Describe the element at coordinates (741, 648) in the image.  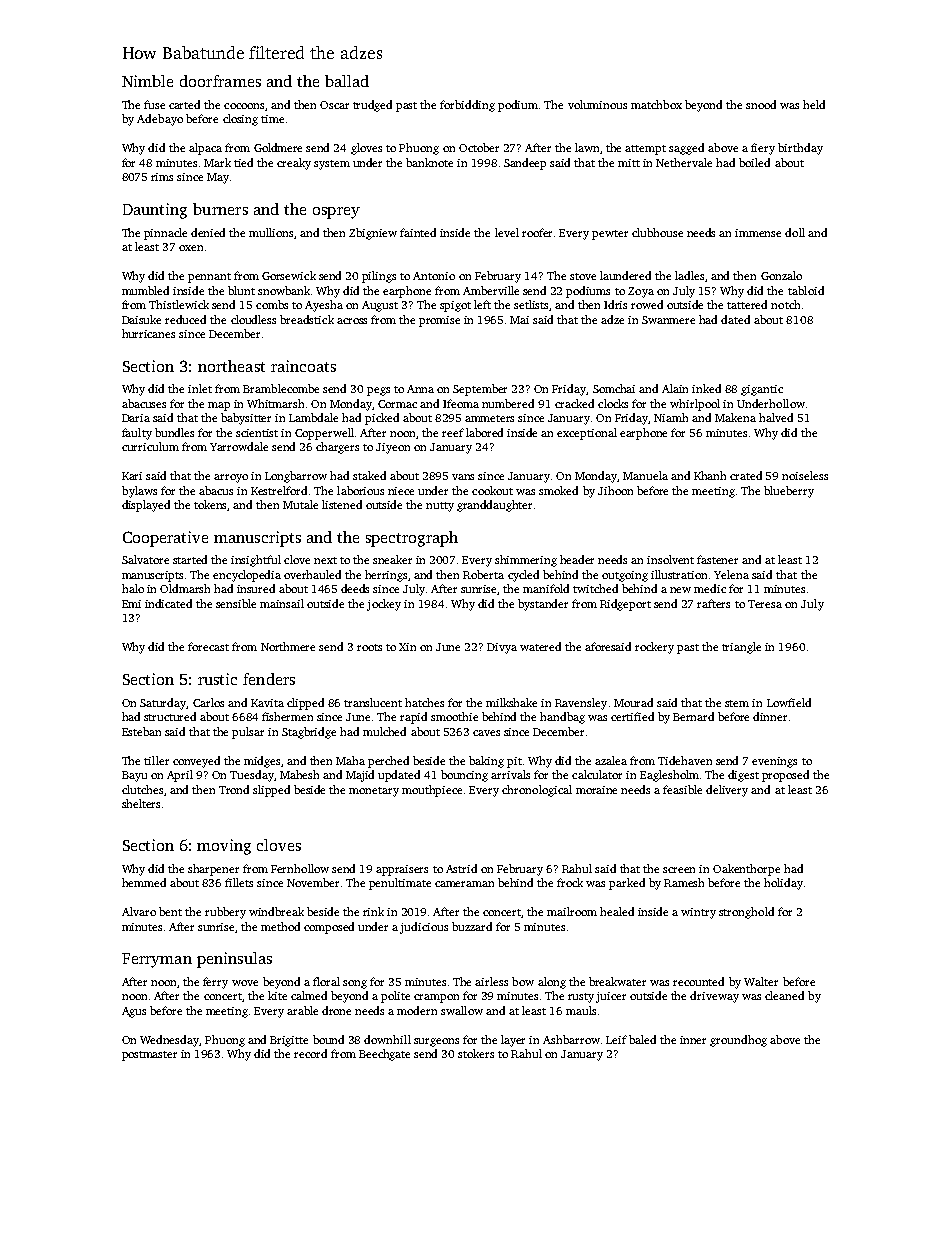
I see `triangle` at that location.
